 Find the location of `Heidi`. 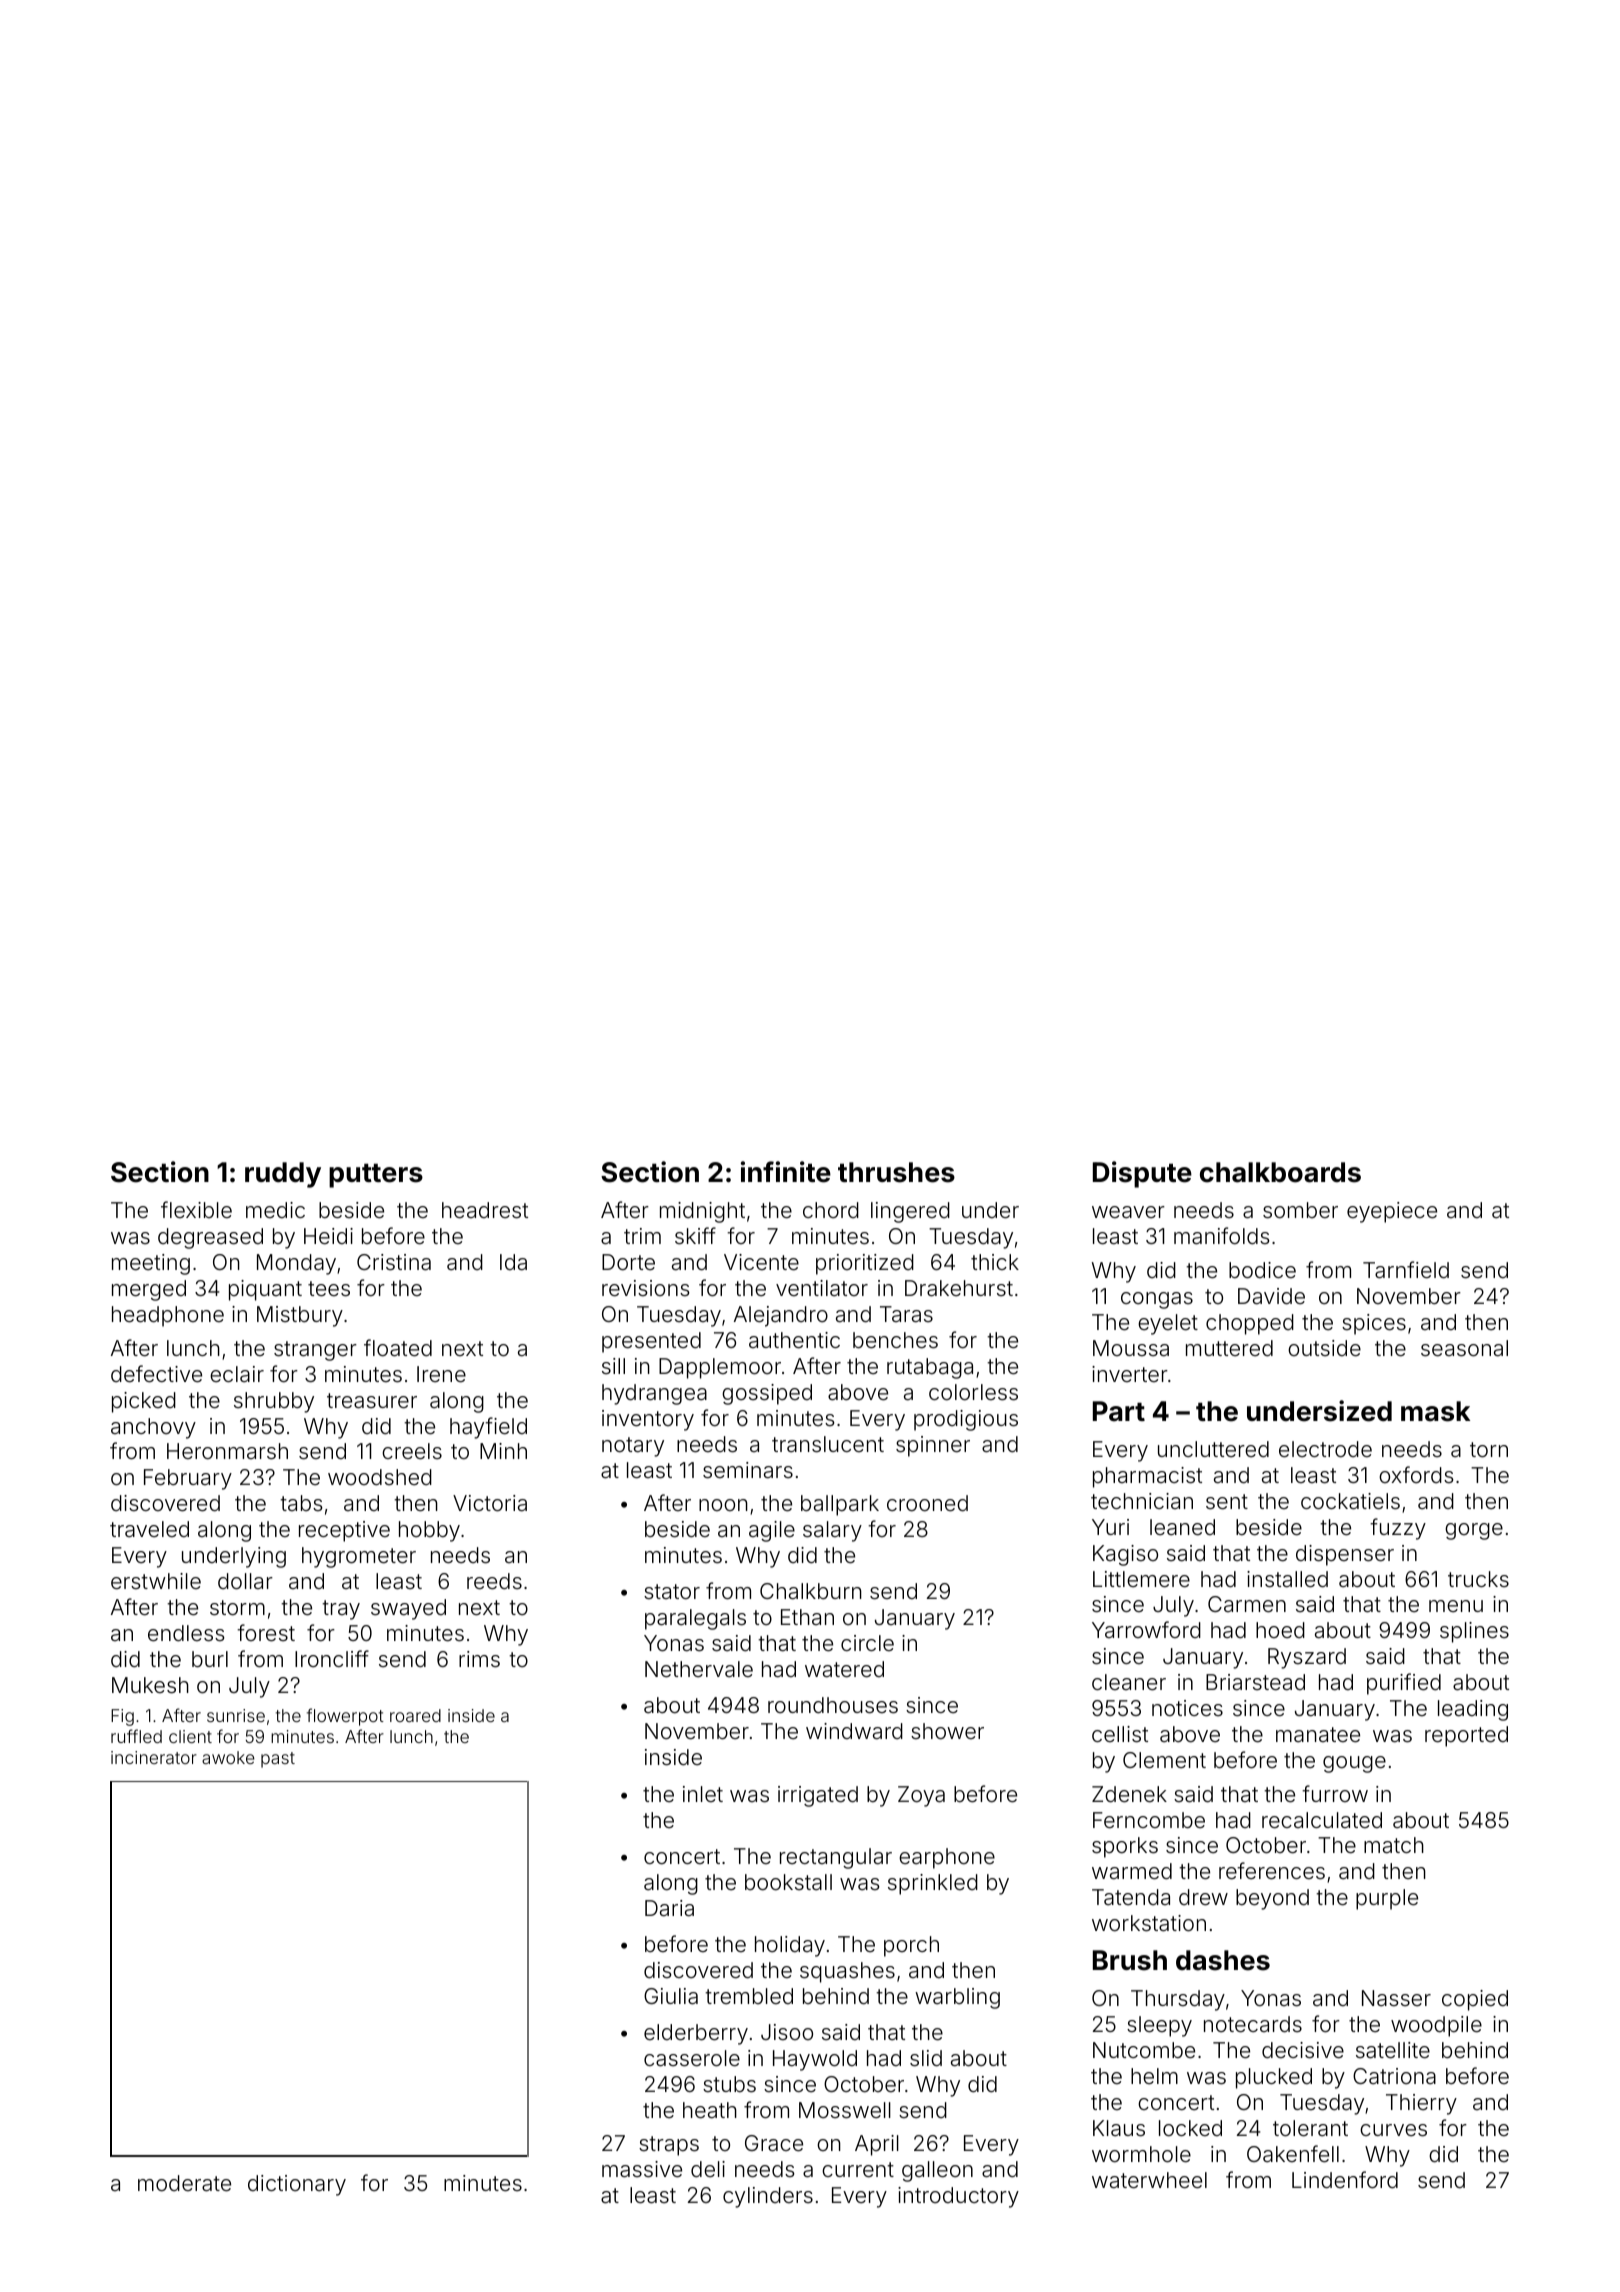

Heidi is located at coordinates (328, 1236).
